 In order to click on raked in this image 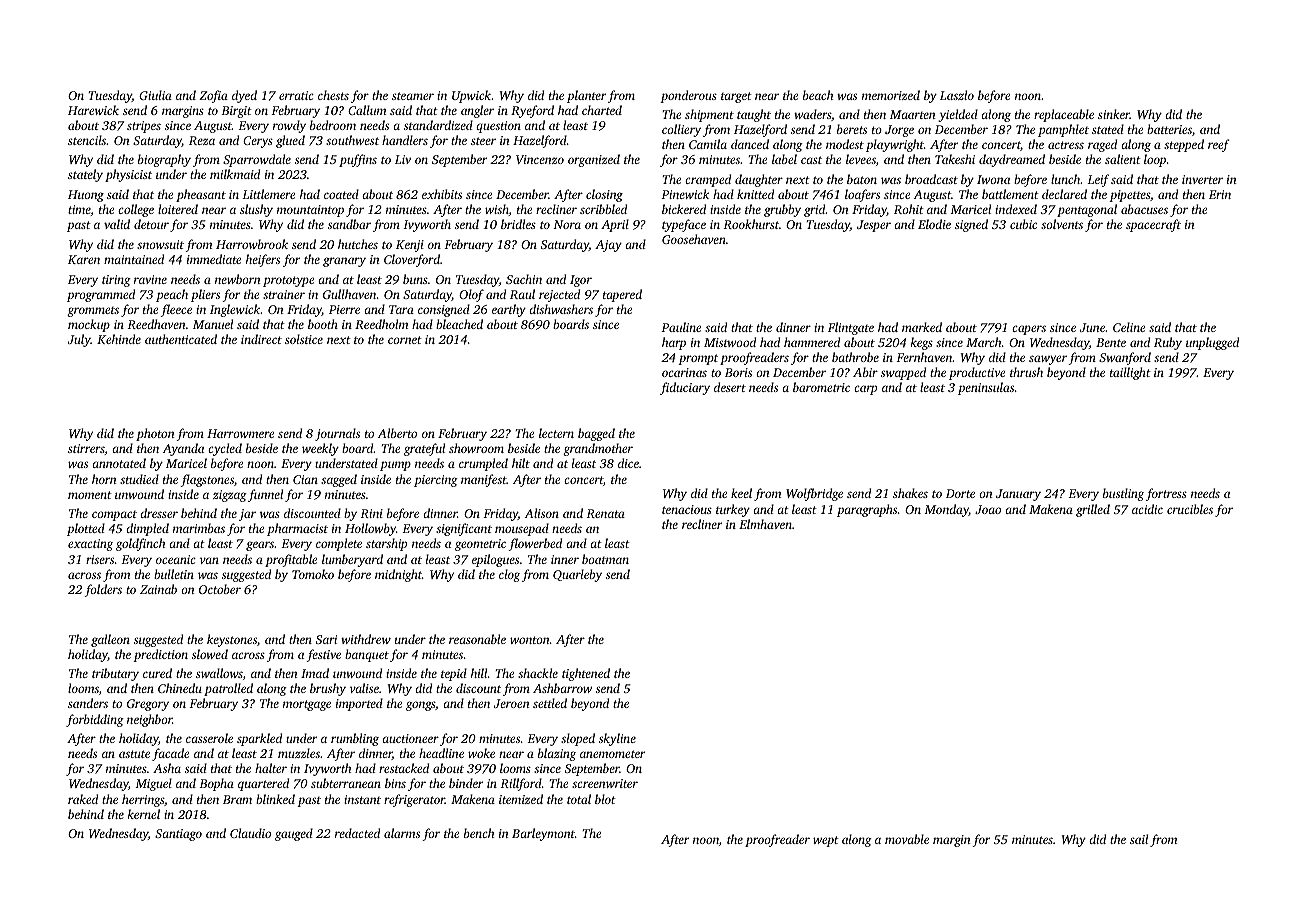, I will do `click(83, 799)`.
